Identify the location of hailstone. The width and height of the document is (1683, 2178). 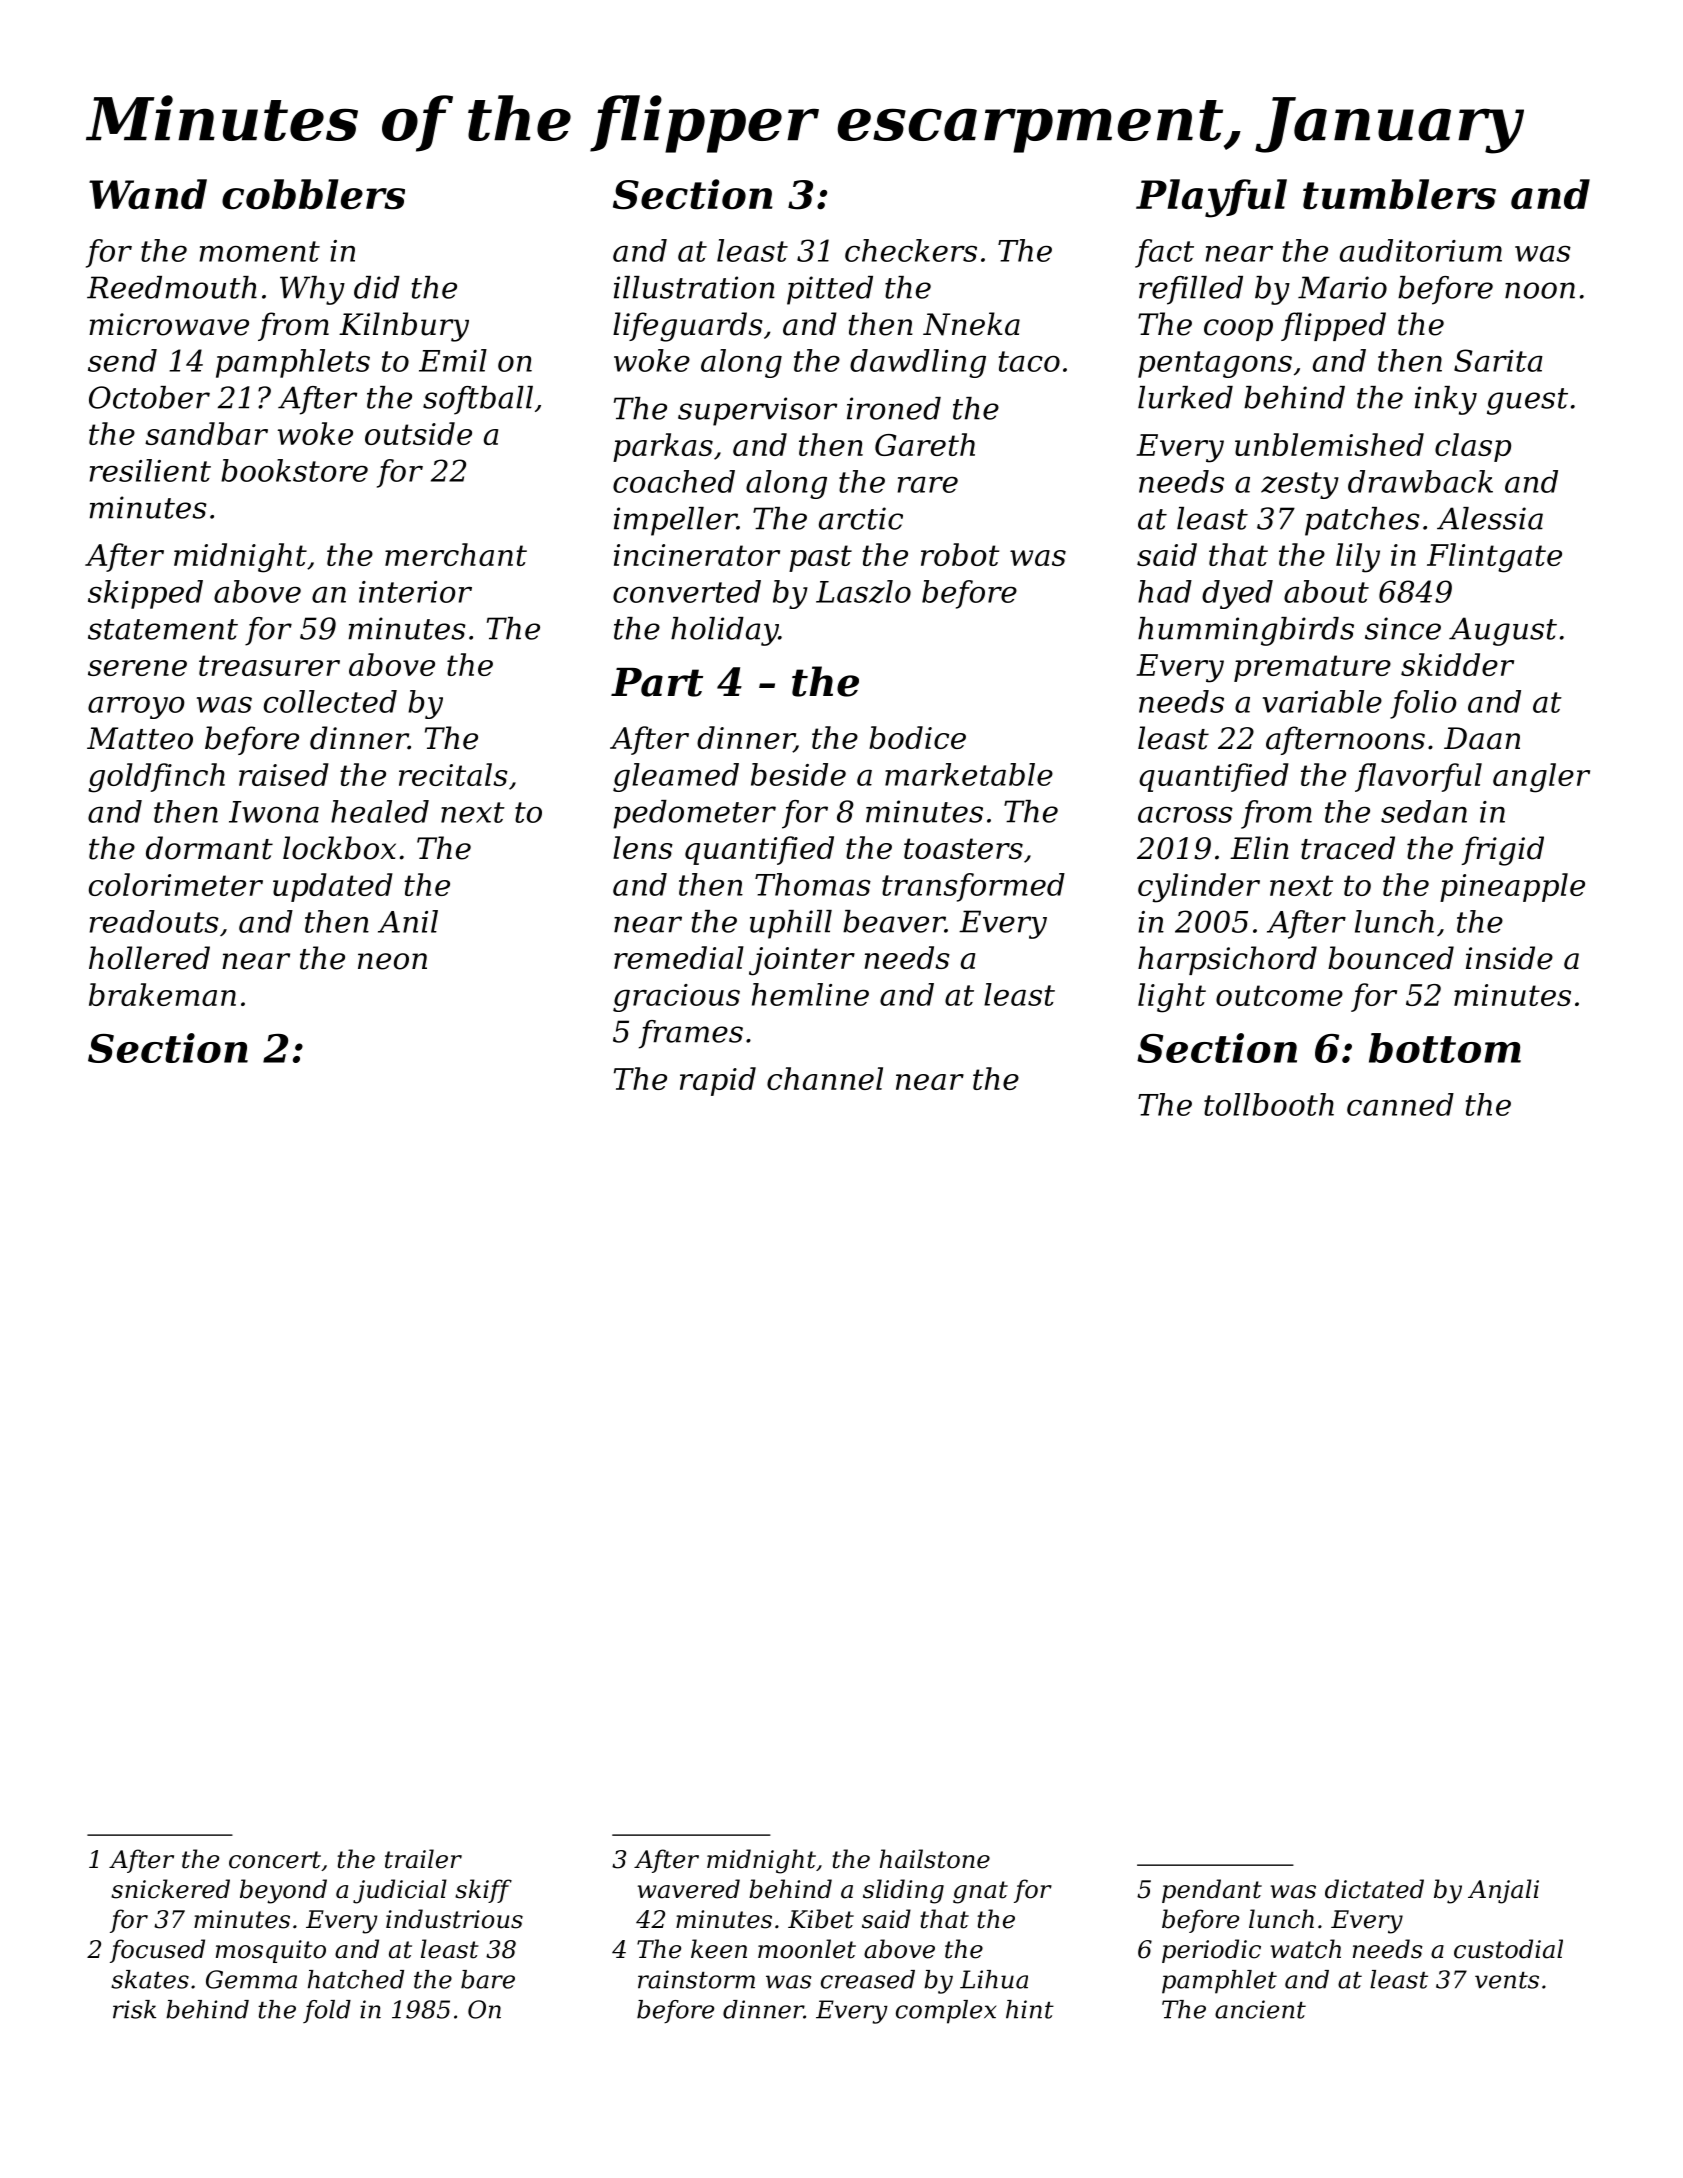
(935, 1859).
